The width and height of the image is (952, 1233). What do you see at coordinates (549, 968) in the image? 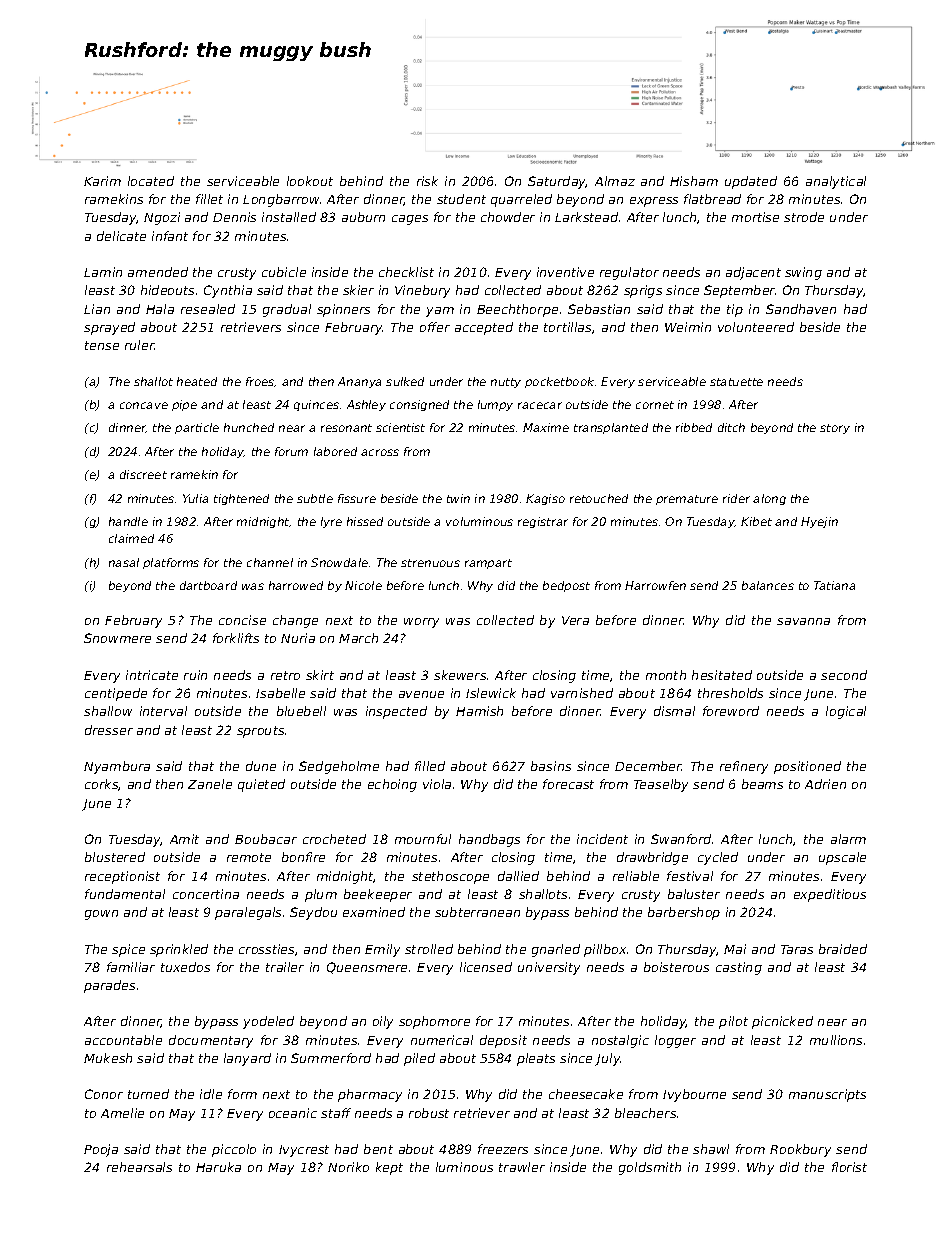
I see `university` at bounding box center [549, 968].
